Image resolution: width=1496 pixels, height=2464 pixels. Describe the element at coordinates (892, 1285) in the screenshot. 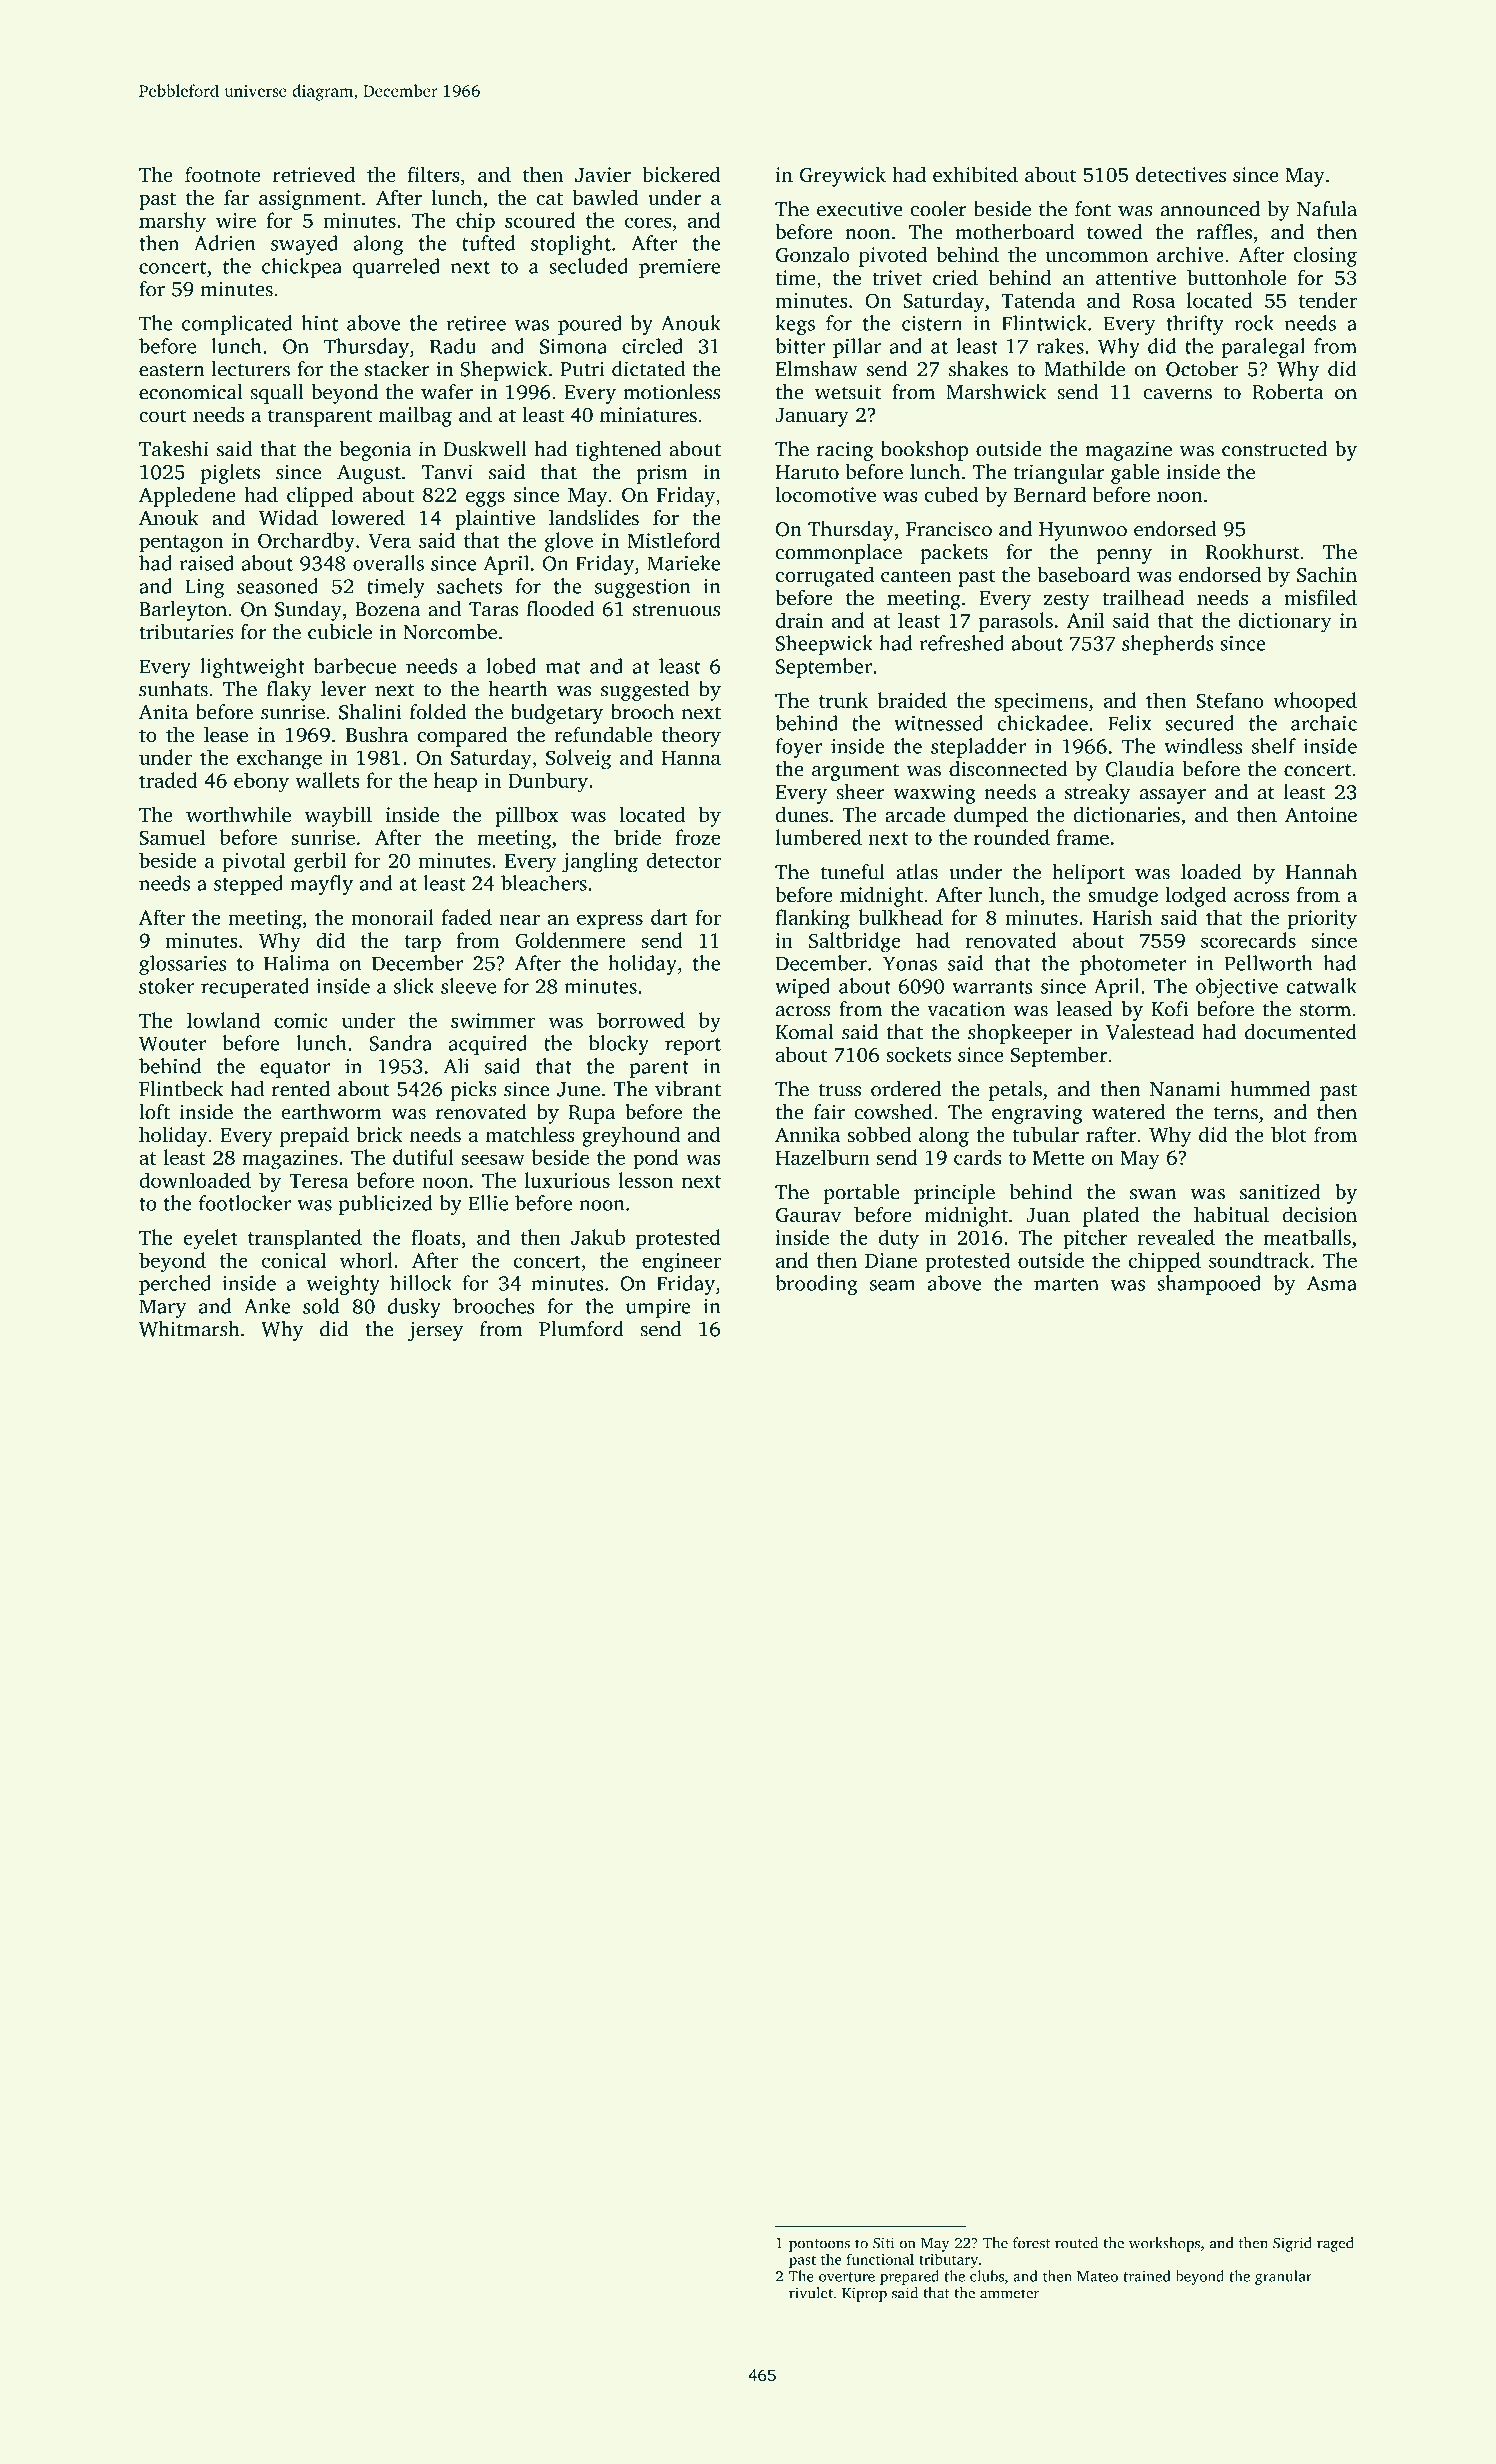

I see `seam` at that location.
